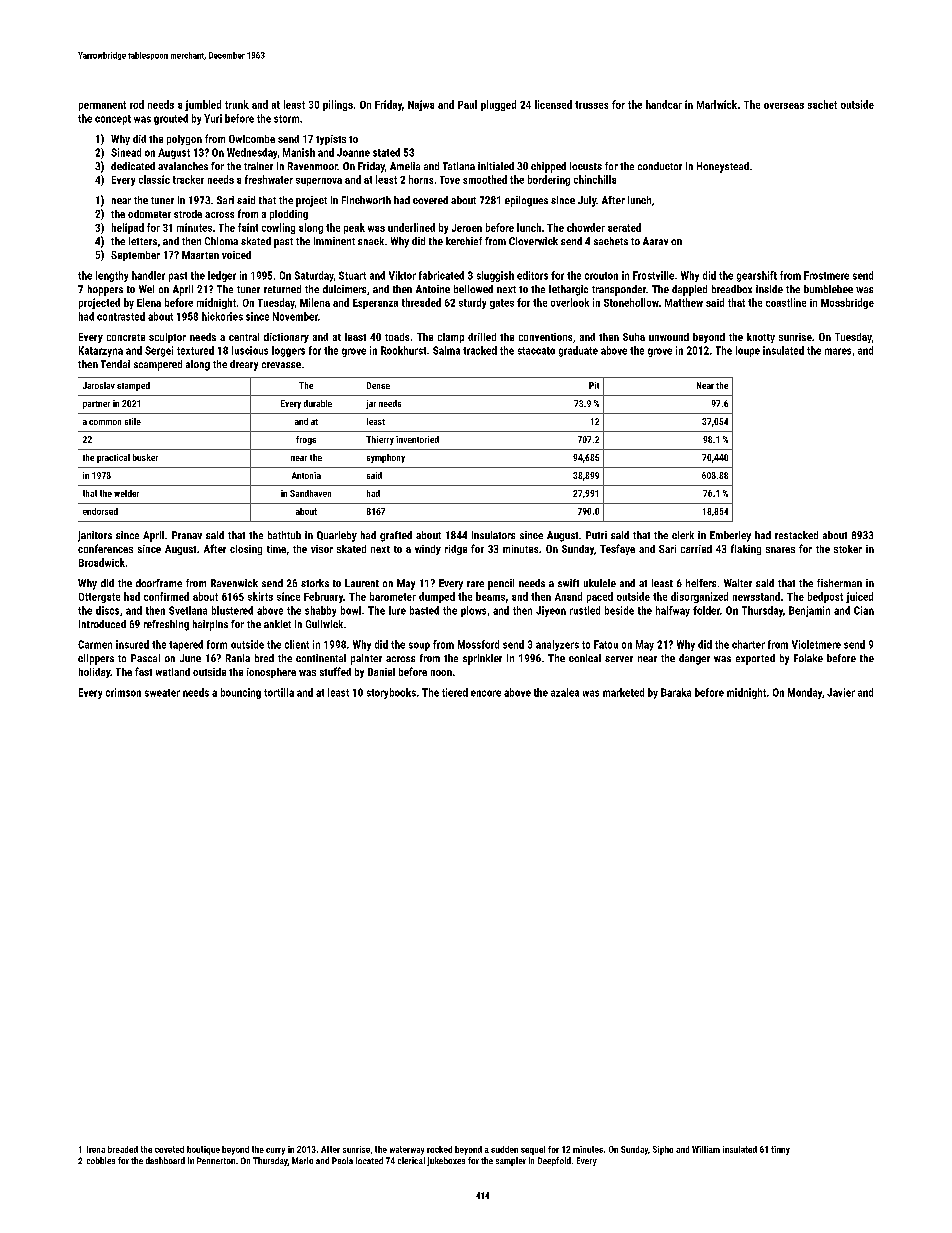 The height and width of the page is (1233, 952). I want to click on stated, so click(386, 152).
